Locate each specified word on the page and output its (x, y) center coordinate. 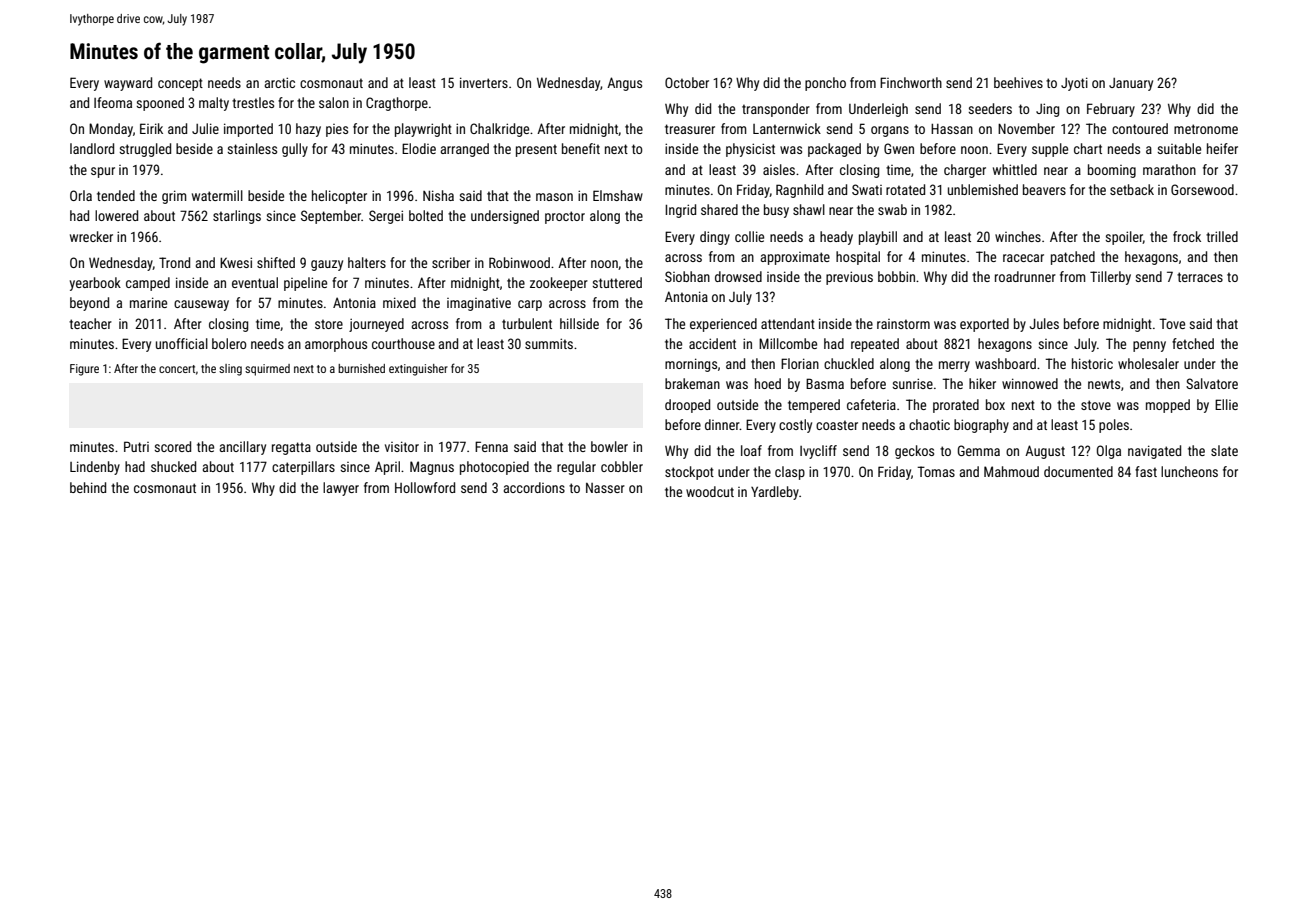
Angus (624, 84)
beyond (89, 304)
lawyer (341, 489)
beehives (1018, 82)
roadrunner (1025, 276)
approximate (795, 258)
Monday (111, 130)
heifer (1222, 148)
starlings (237, 217)
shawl (809, 209)
